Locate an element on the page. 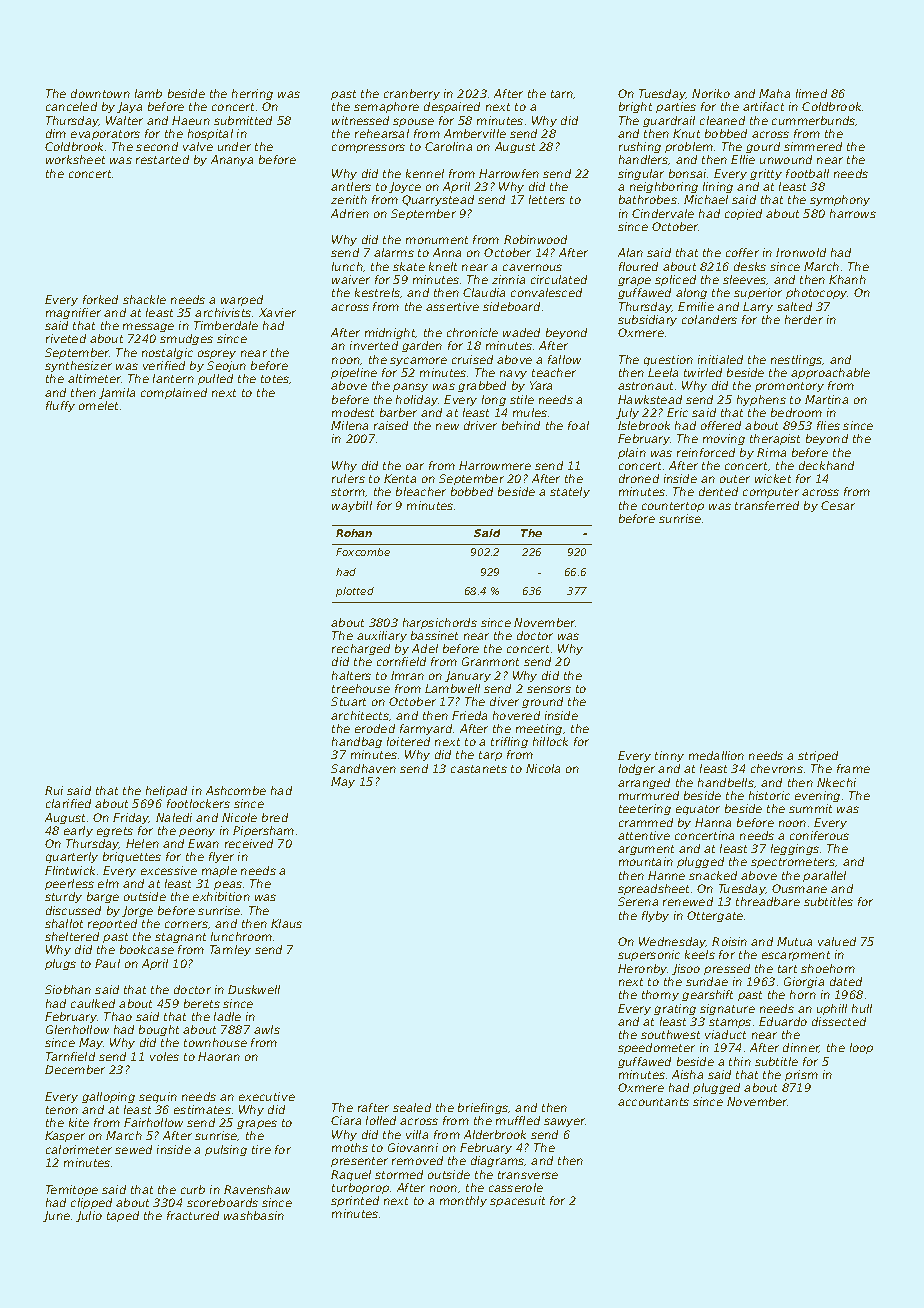 The width and height of the page is (924, 1308). transverse is located at coordinates (528, 1175).
